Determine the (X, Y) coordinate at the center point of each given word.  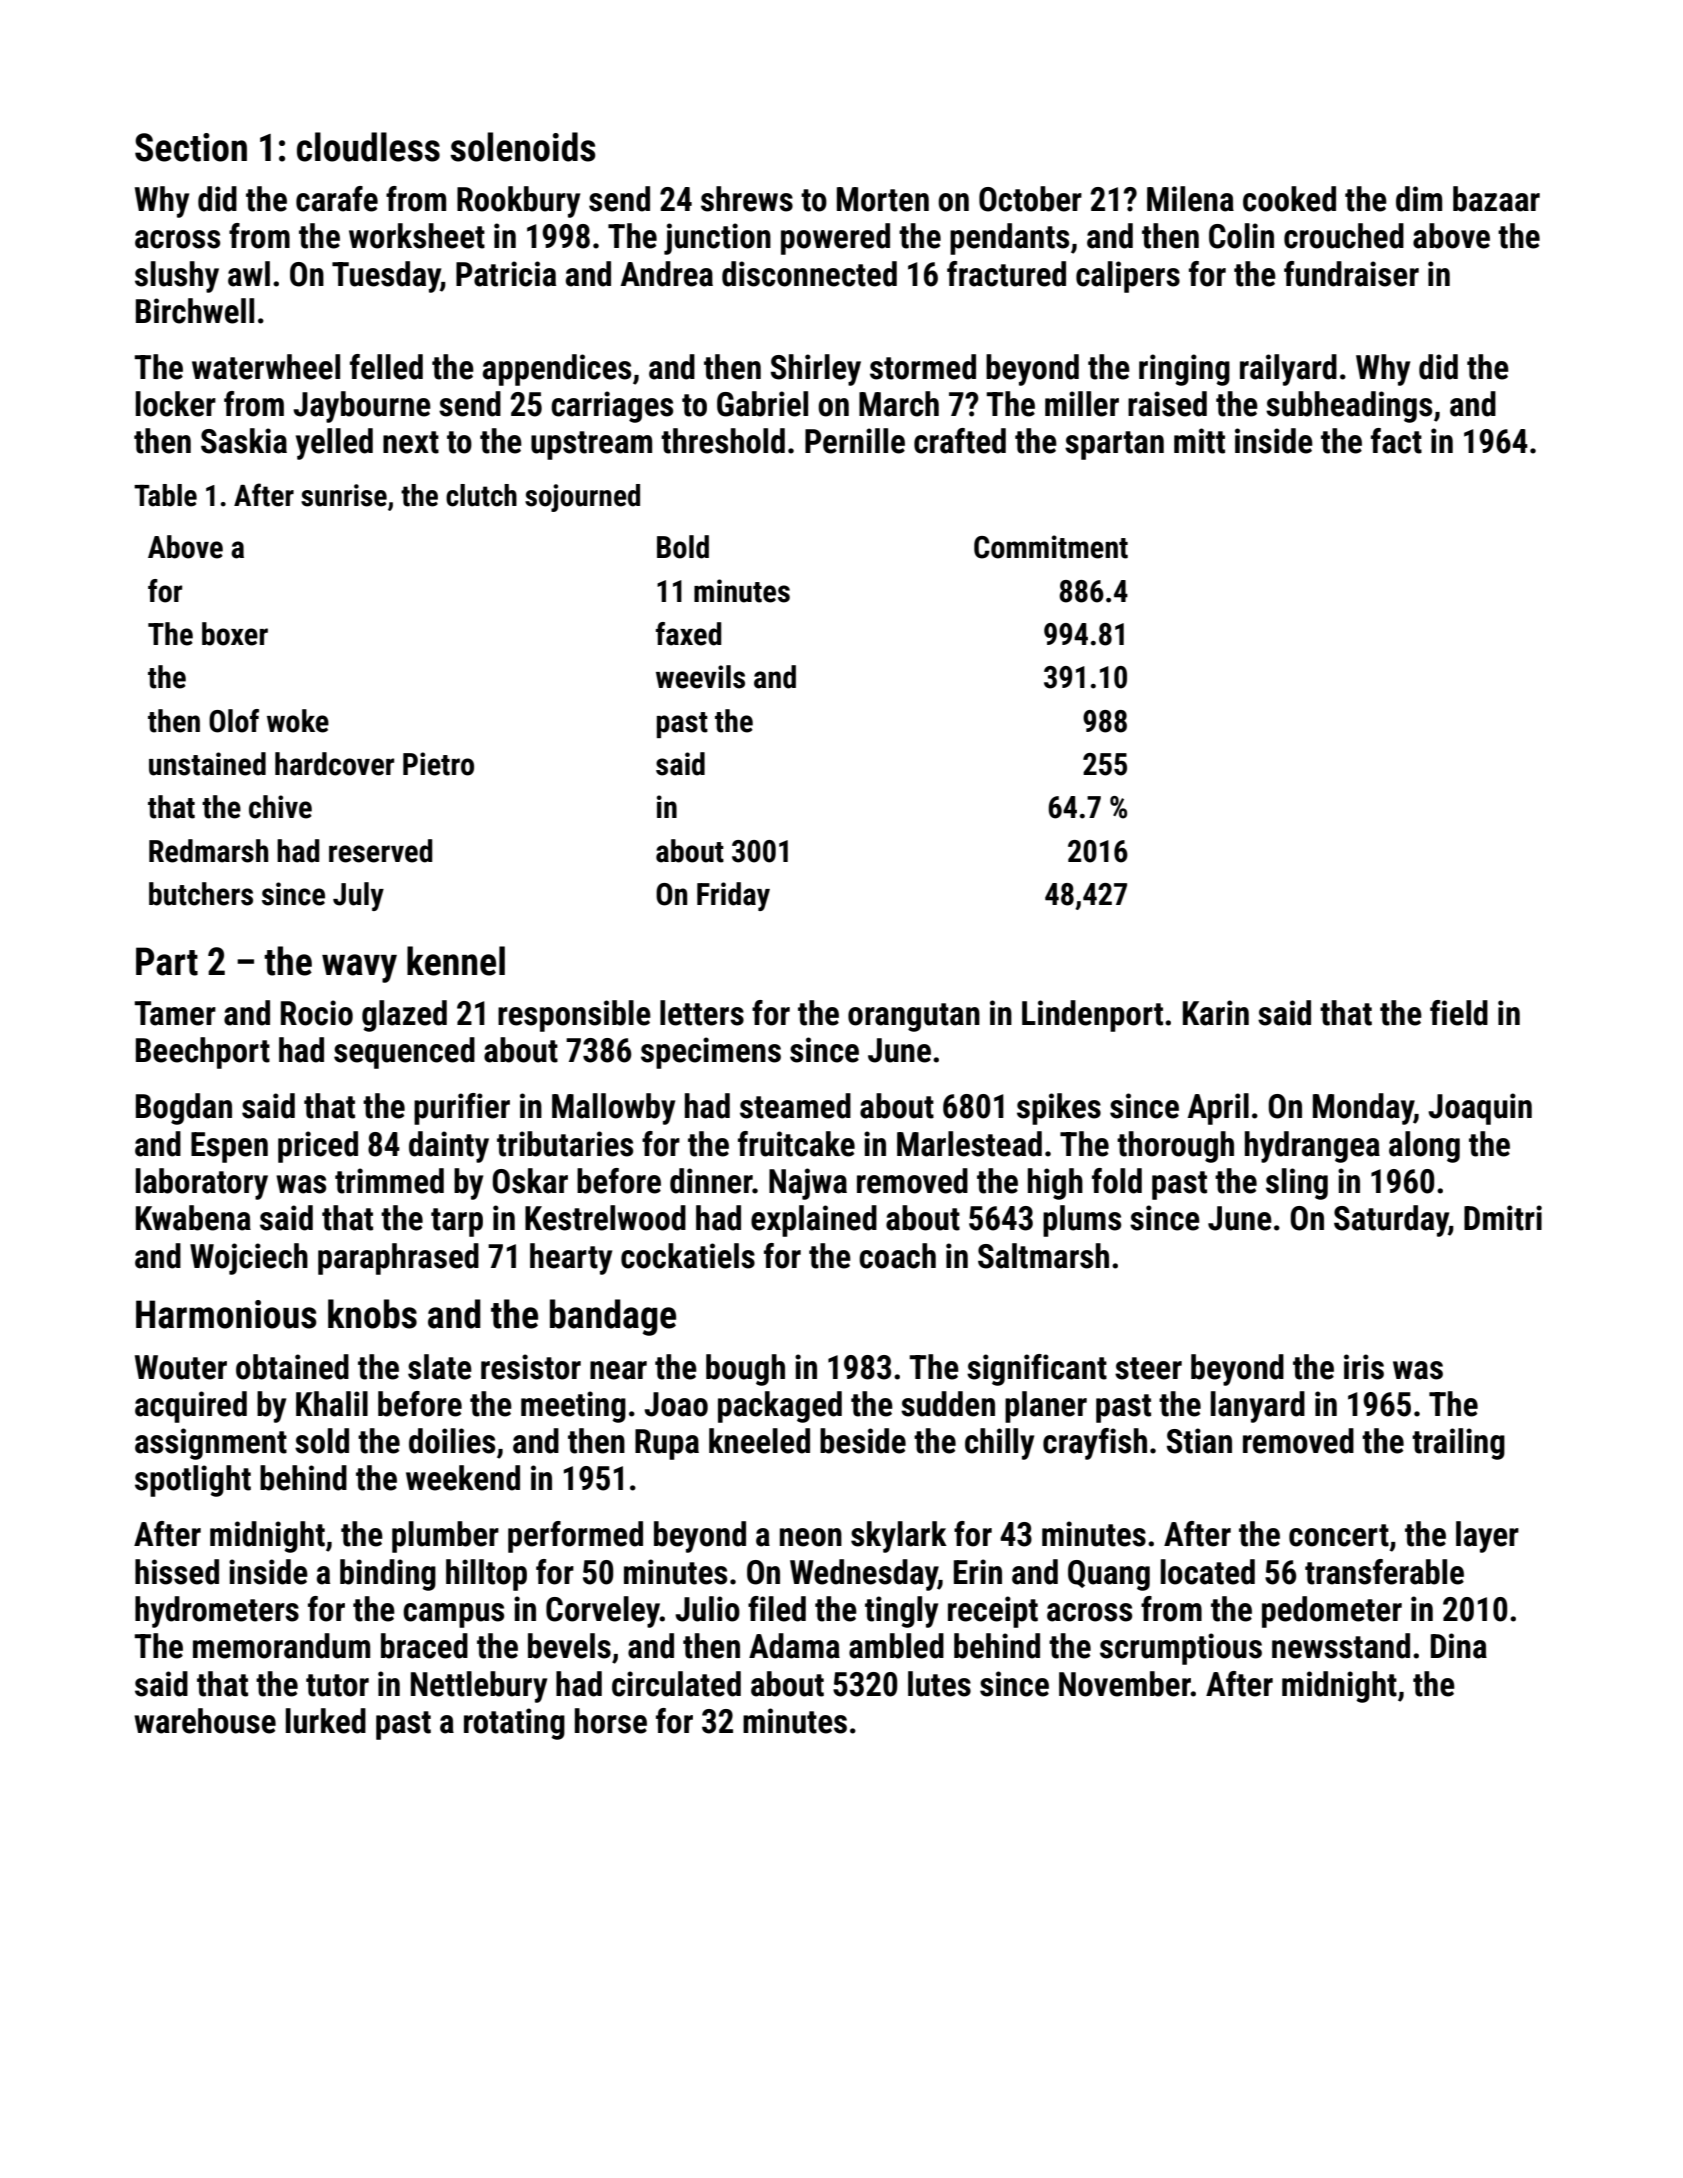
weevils (700, 677)
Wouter (181, 1367)
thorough (1175, 1147)
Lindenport (1092, 1016)
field (1459, 1013)
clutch (481, 495)
